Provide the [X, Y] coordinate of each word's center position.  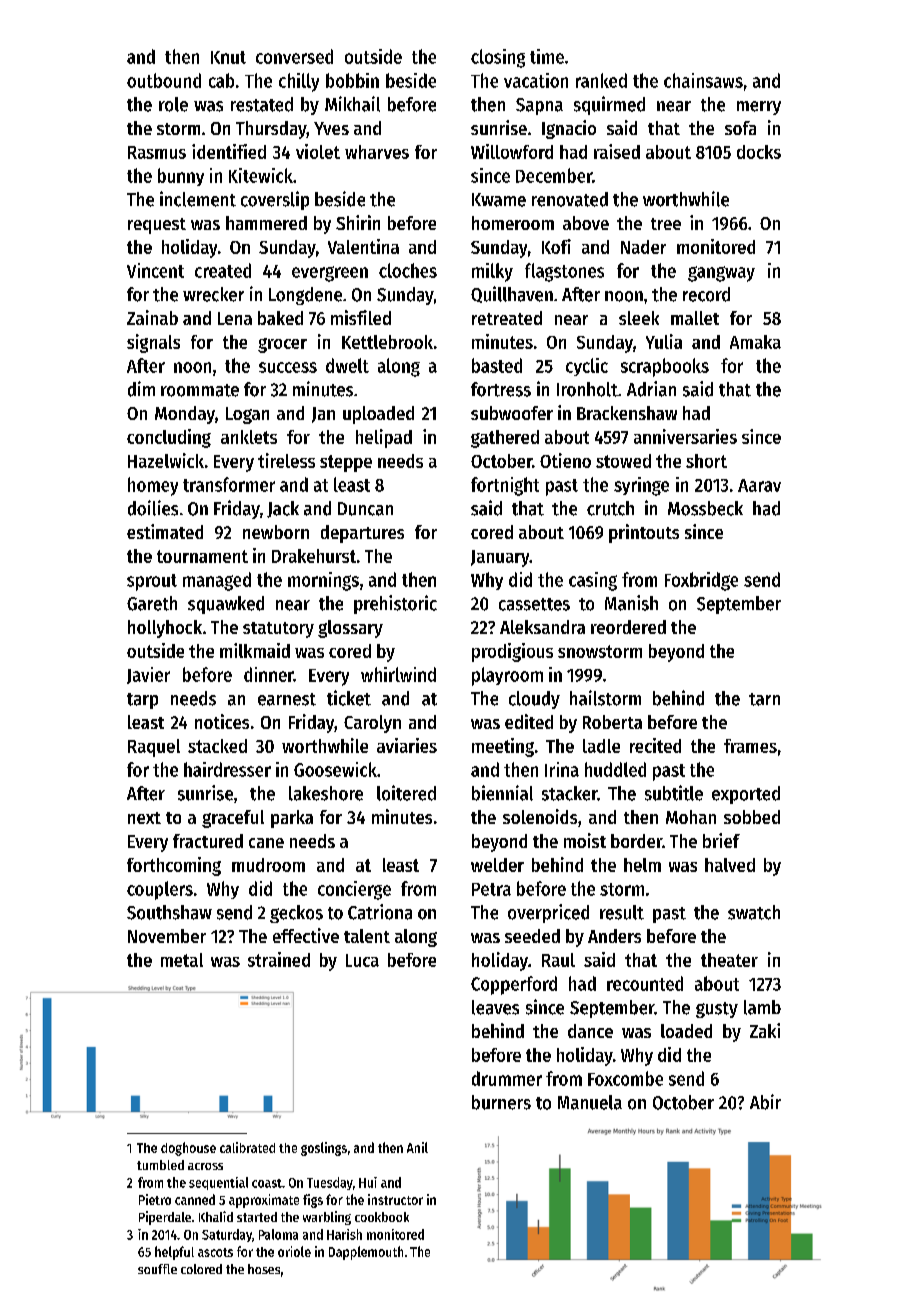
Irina [562, 769]
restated [262, 104]
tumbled [160, 1165]
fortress [501, 389]
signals [153, 343]
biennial [502, 793]
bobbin [352, 80]
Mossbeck [705, 508]
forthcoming [174, 866]
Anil [417, 1147]
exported [746, 795]
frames [750, 746]
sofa [740, 128]
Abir [765, 1102]
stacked [217, 746]
